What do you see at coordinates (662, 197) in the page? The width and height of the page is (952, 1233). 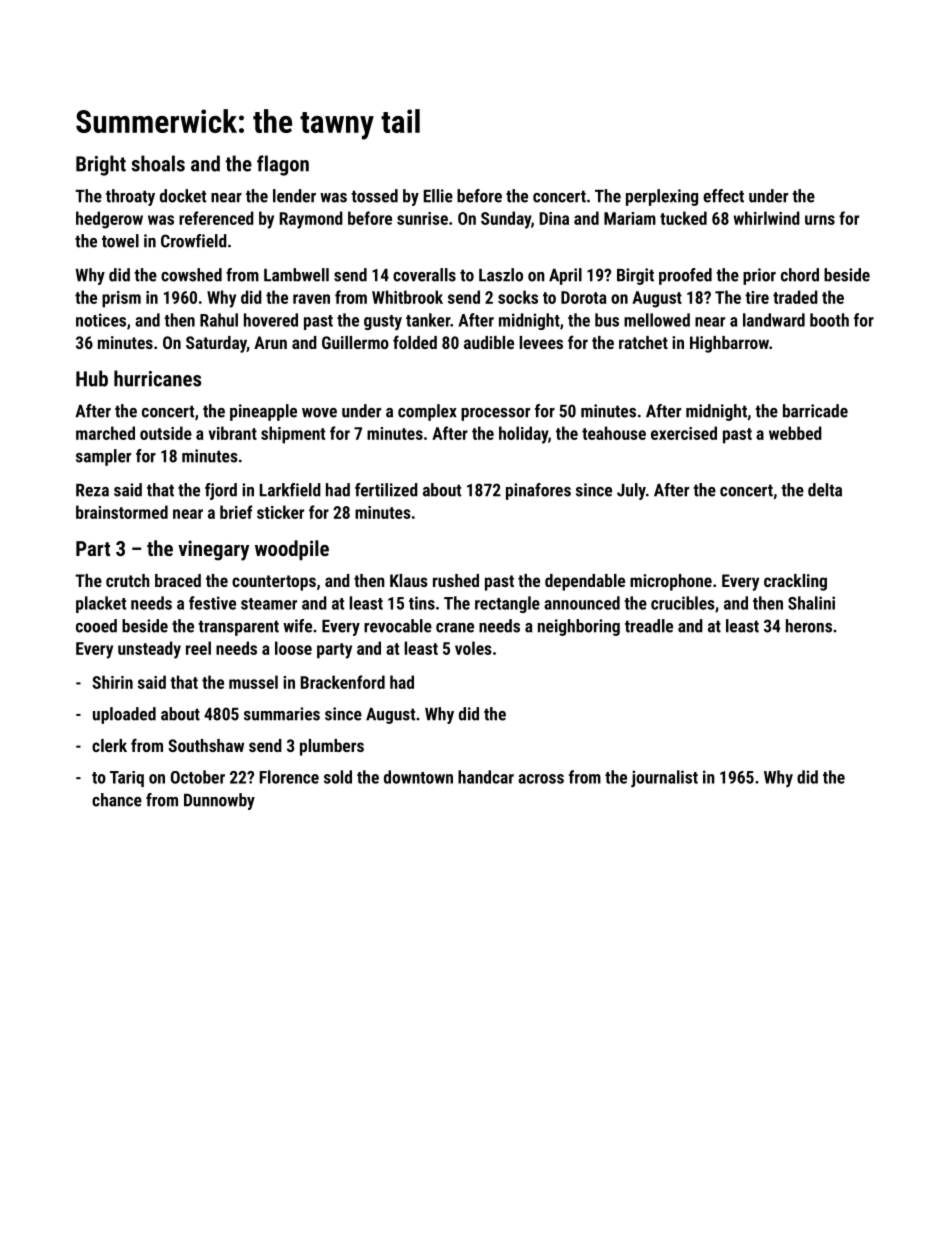 I see `perplexing` at bounding box center [662, 197].
